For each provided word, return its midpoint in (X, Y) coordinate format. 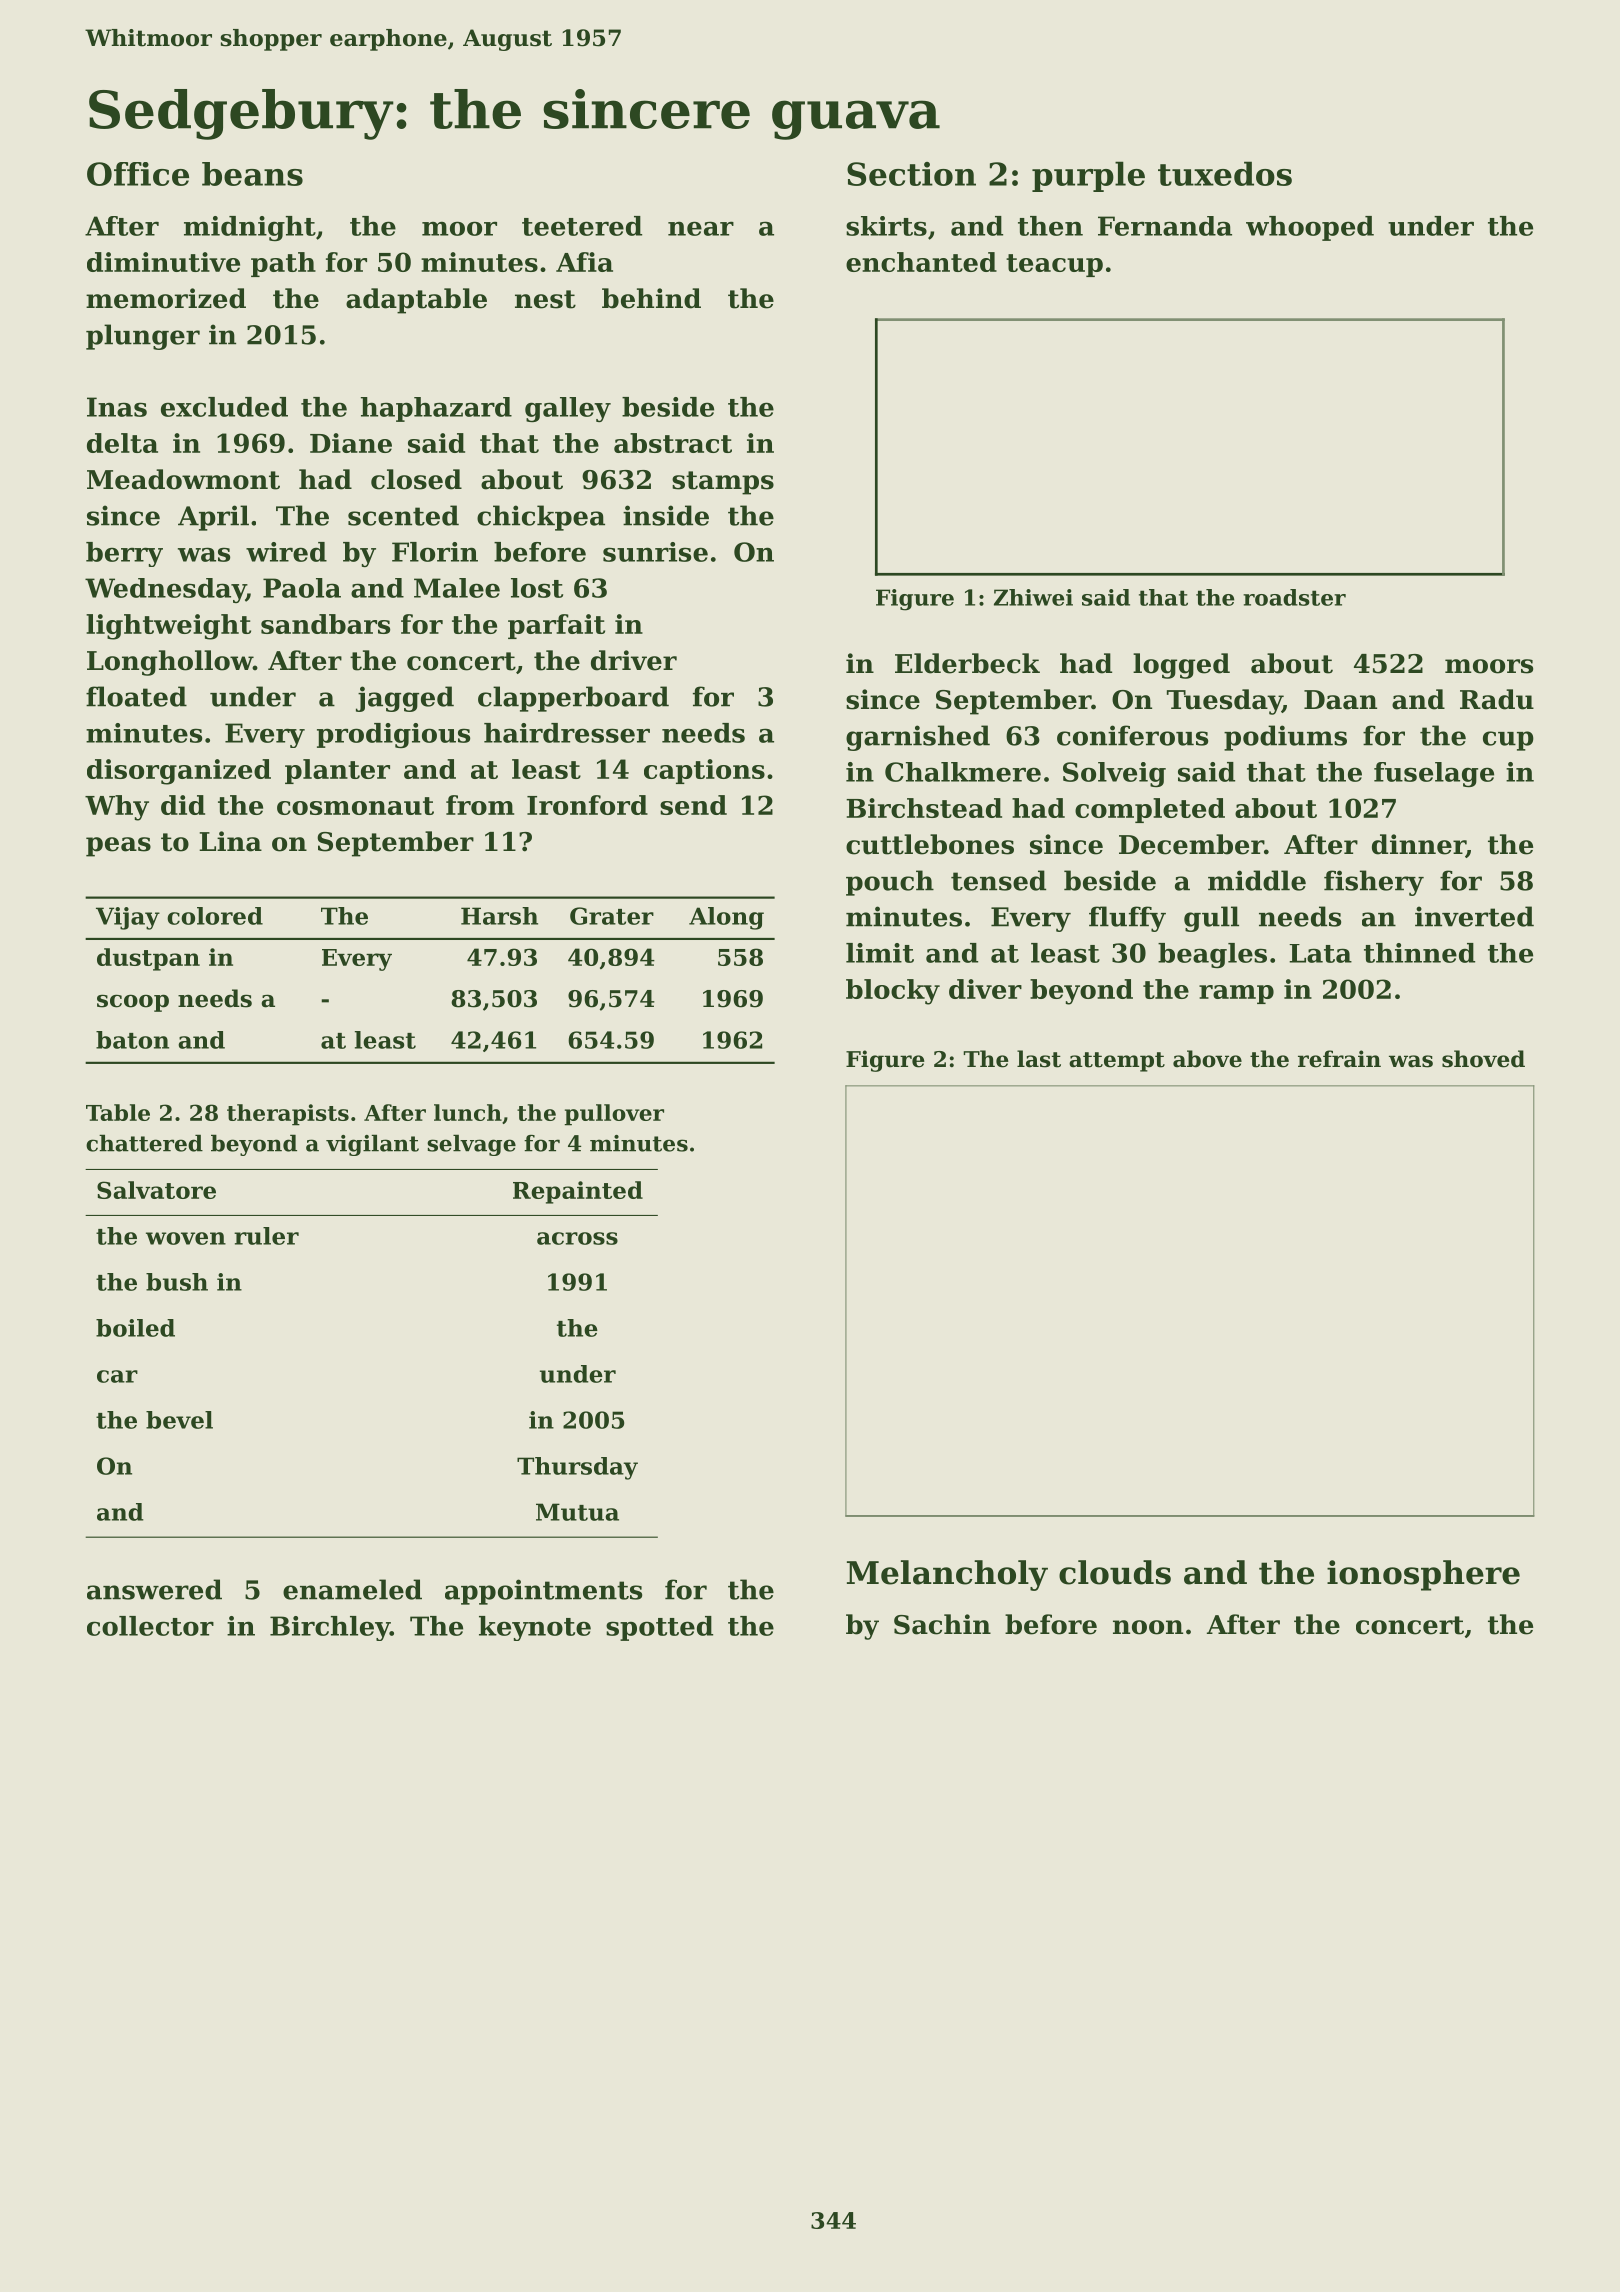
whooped (1310, 228)
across (577, 1238)
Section (911, 174)
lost (537, 588)
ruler (266, 1236)
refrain (1339, 1059)
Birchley (330, 1628)
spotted (659, 1628)
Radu (1497, 699)
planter (337, 771)
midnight (250, 228)
